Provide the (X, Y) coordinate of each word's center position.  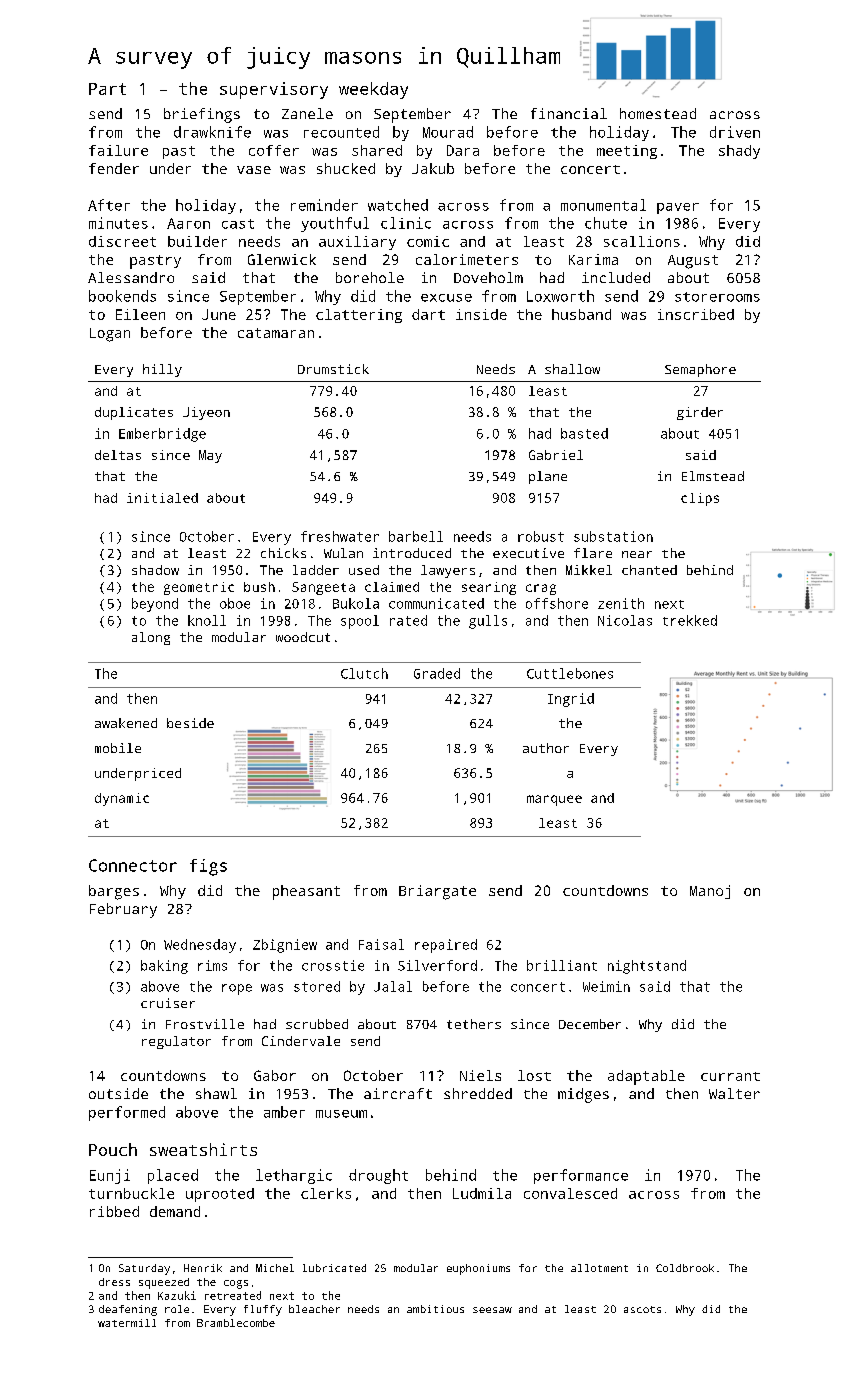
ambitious (435, 1309)
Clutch (364, 673)
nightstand (647, 967)
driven (735, 132)
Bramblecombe (236, 1323)
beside (190, 723)
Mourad (448, 132)
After (109, 205)
